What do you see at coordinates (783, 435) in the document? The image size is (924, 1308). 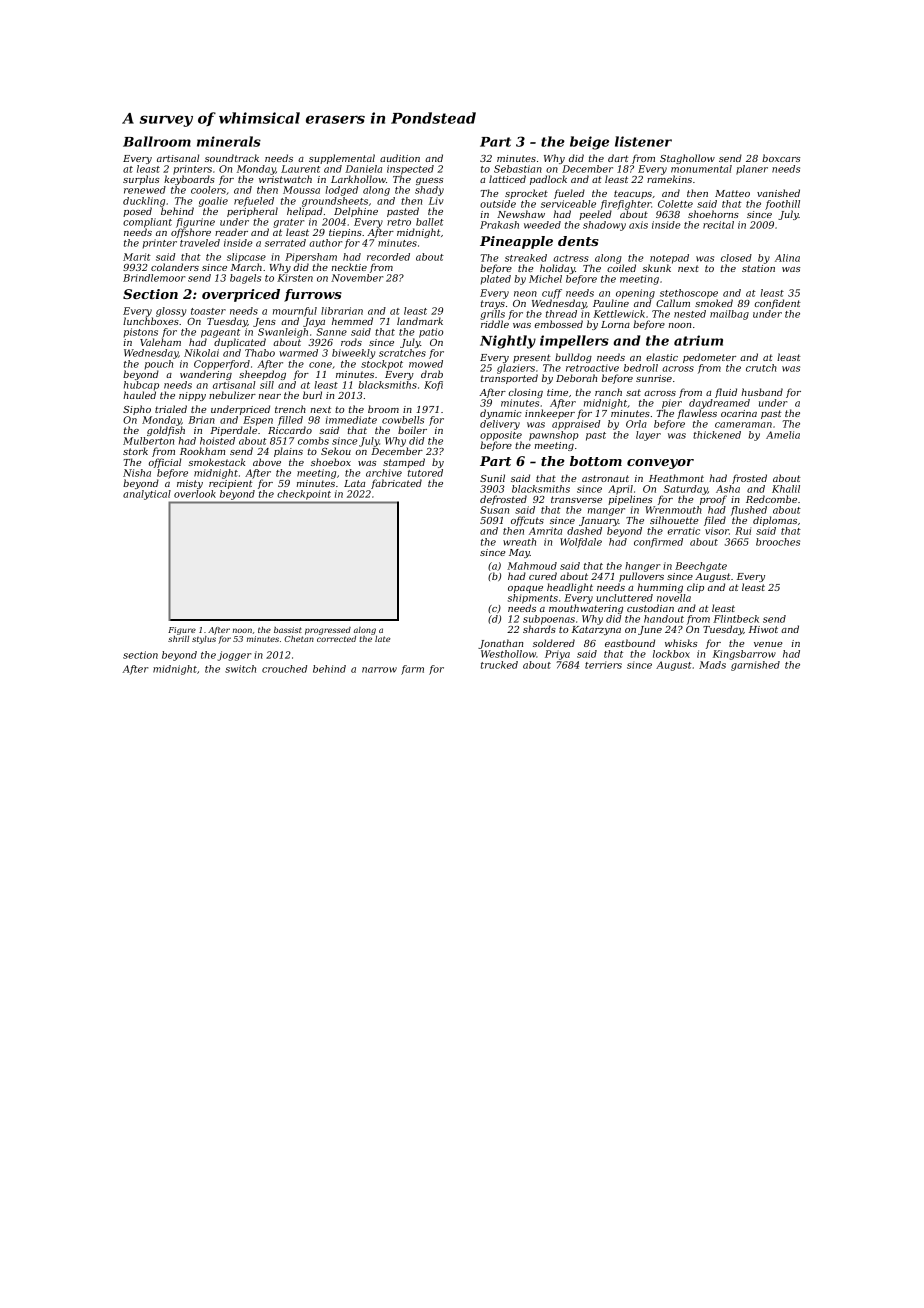 I see `Amelia` at bounding box center [783, 435].
